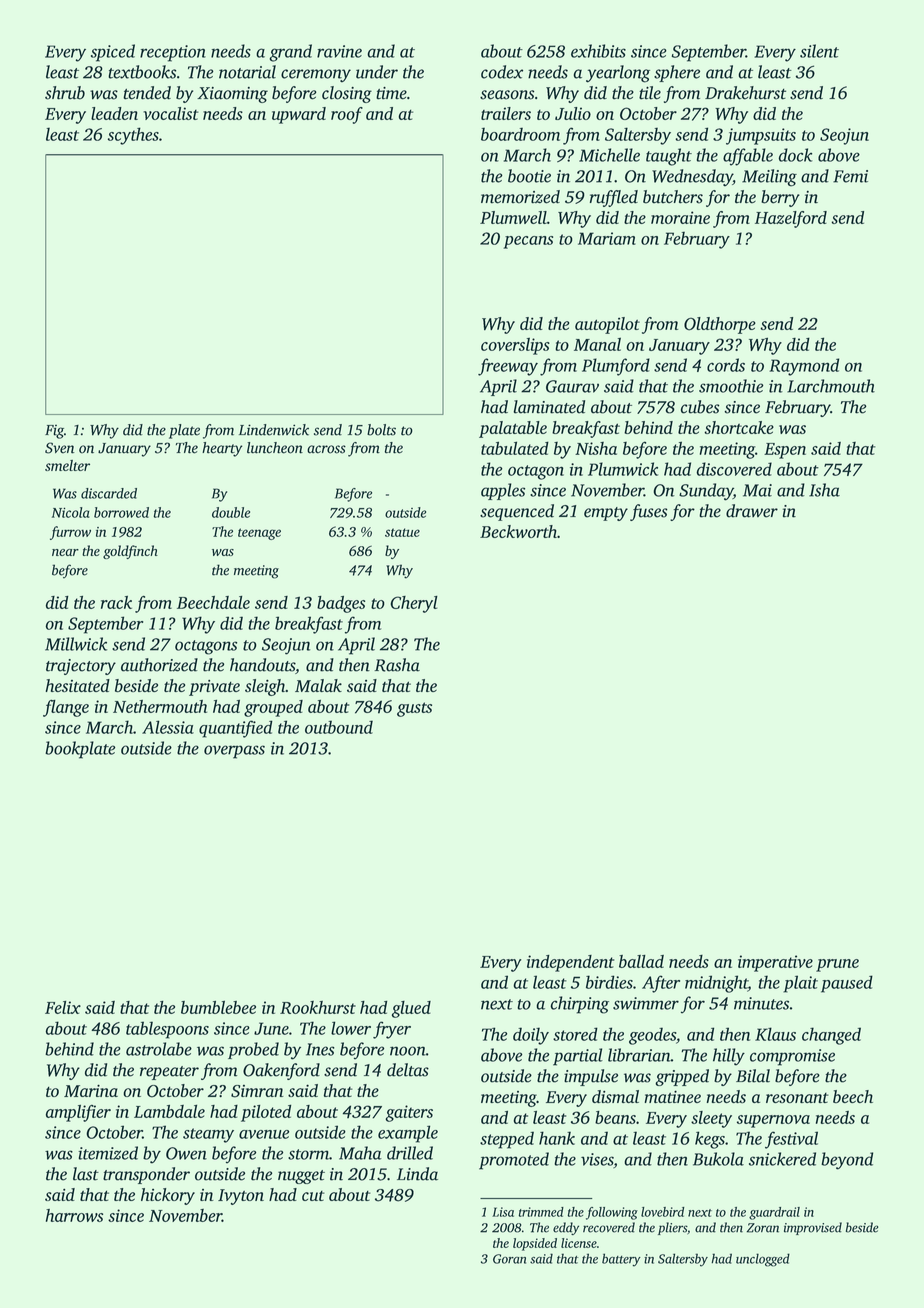 This screenshot has height=1308, width=924. I want to click on imperative, so click(775, 963).
